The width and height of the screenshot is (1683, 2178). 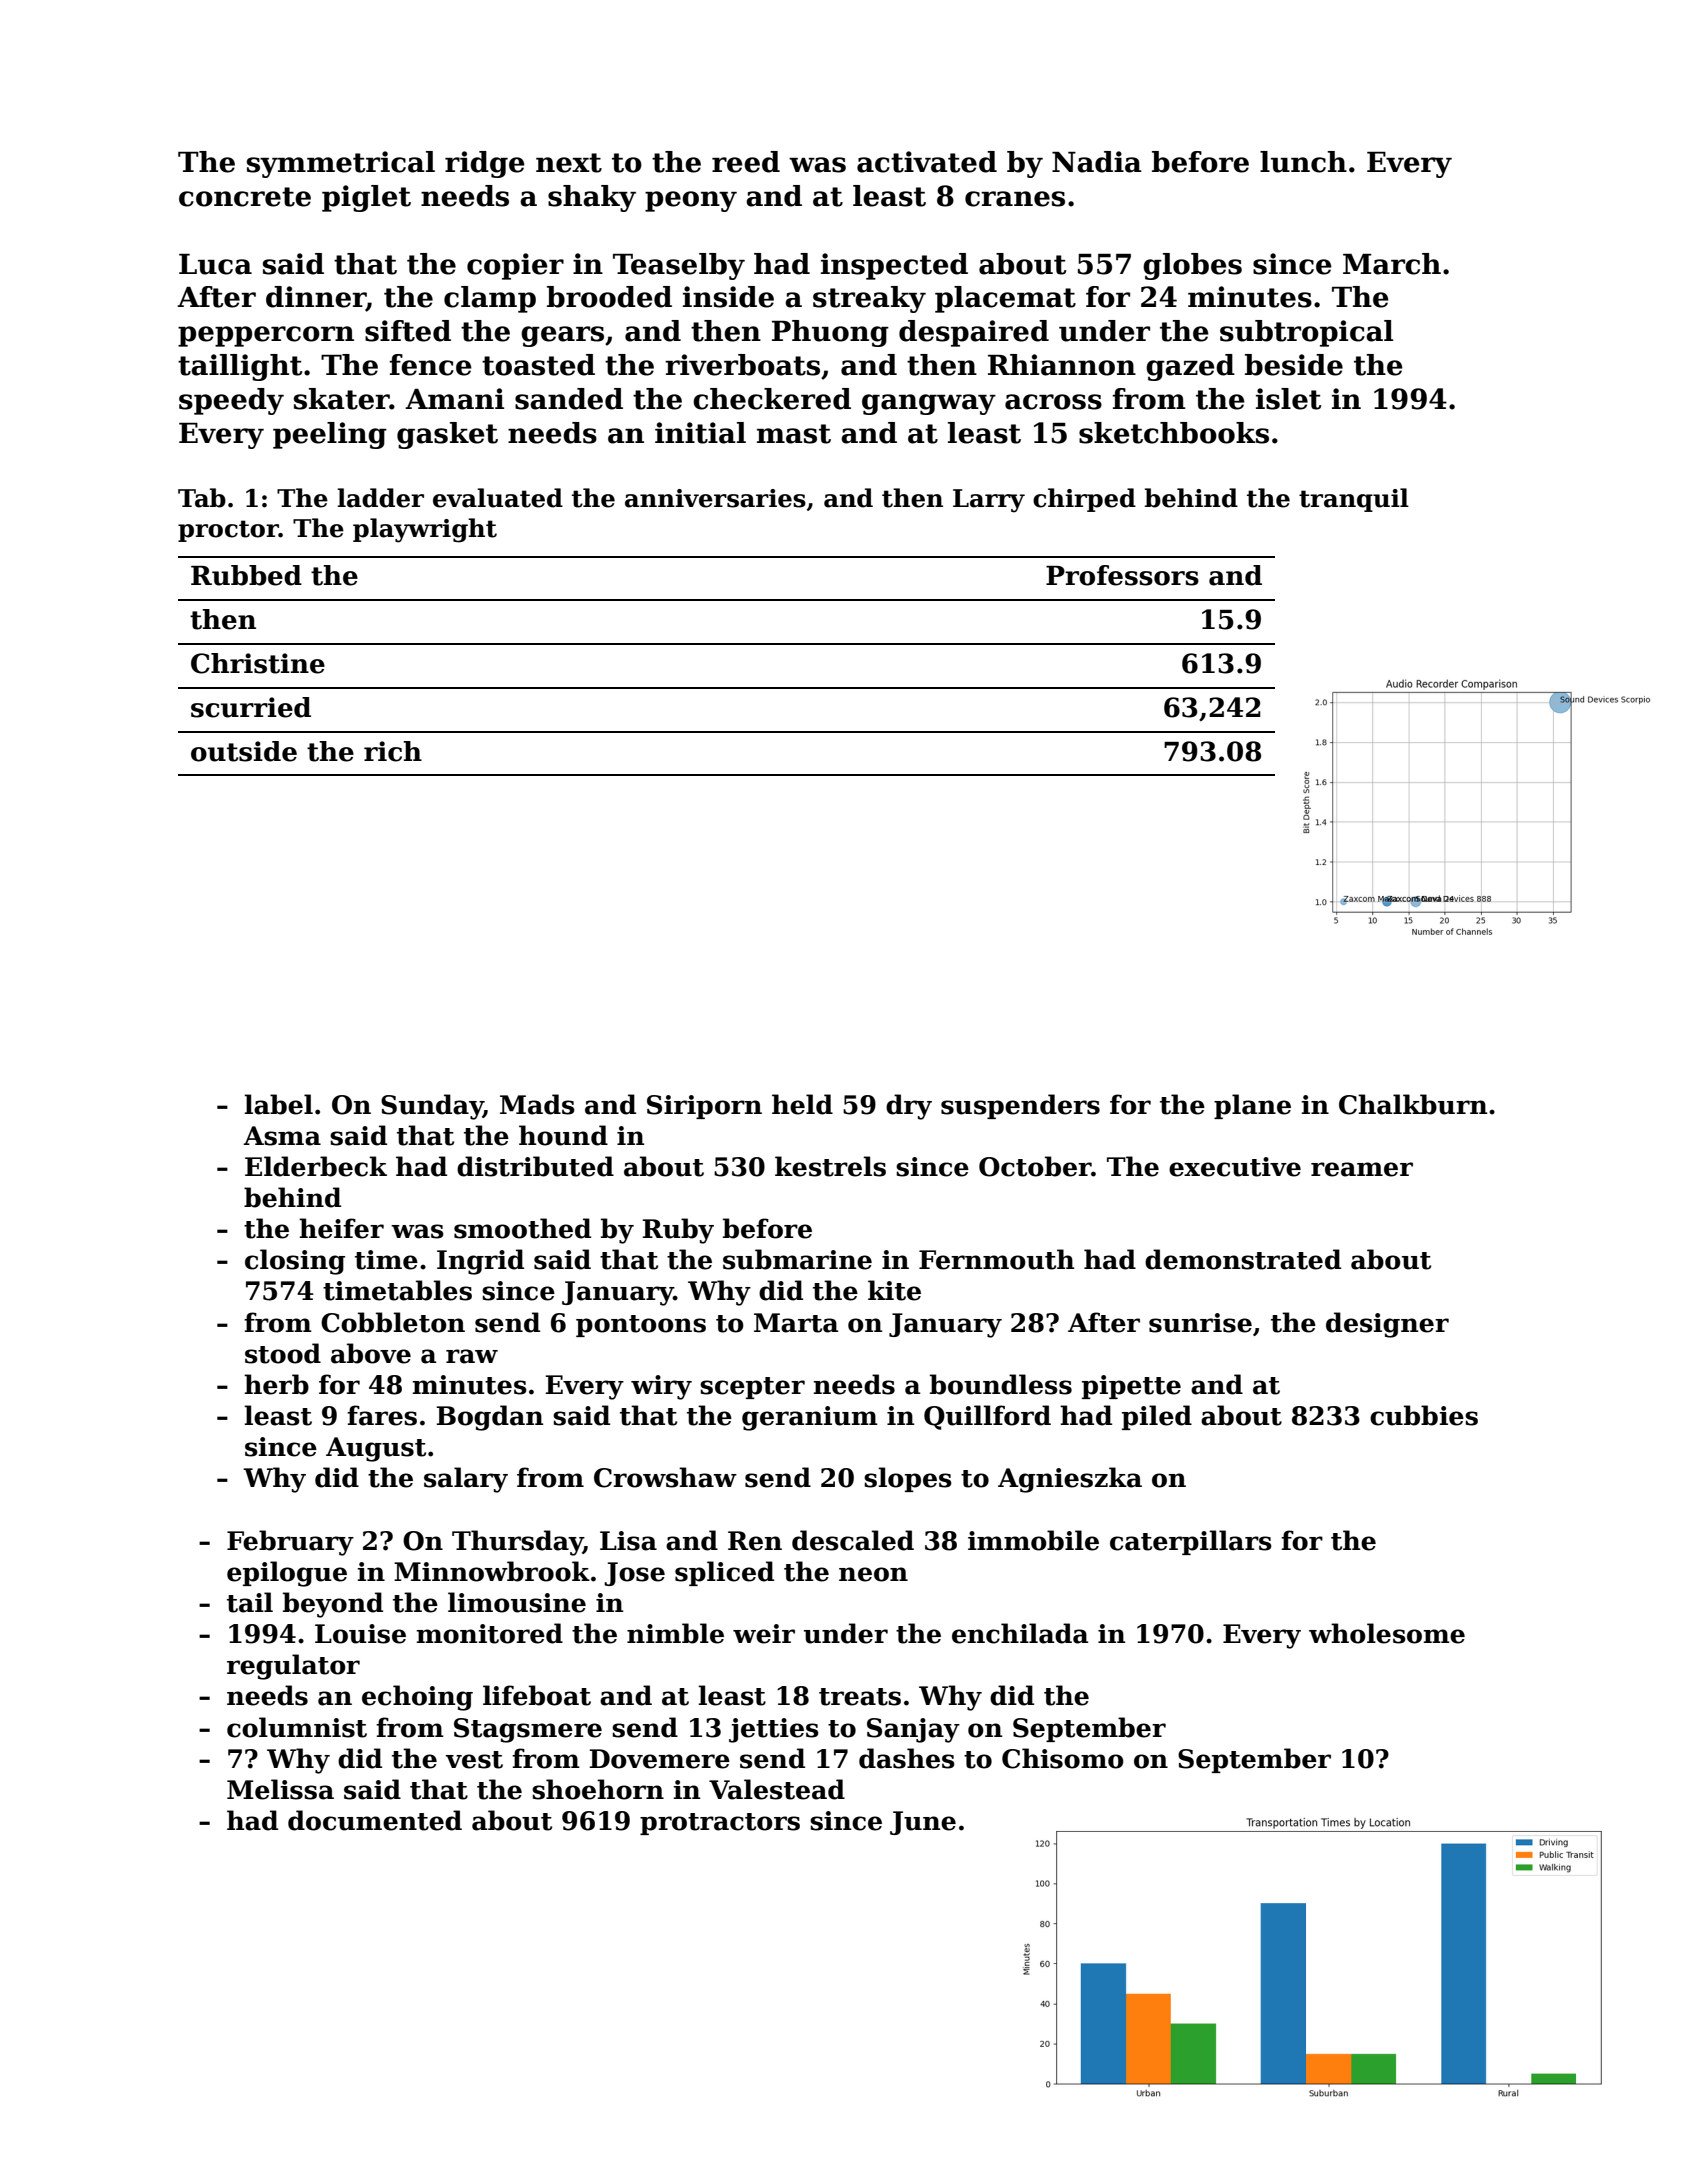 What do you see at coordinates (1174, 433) in the screenshot?
I see `sketchbooks` at bounding box center [1174, 433].
